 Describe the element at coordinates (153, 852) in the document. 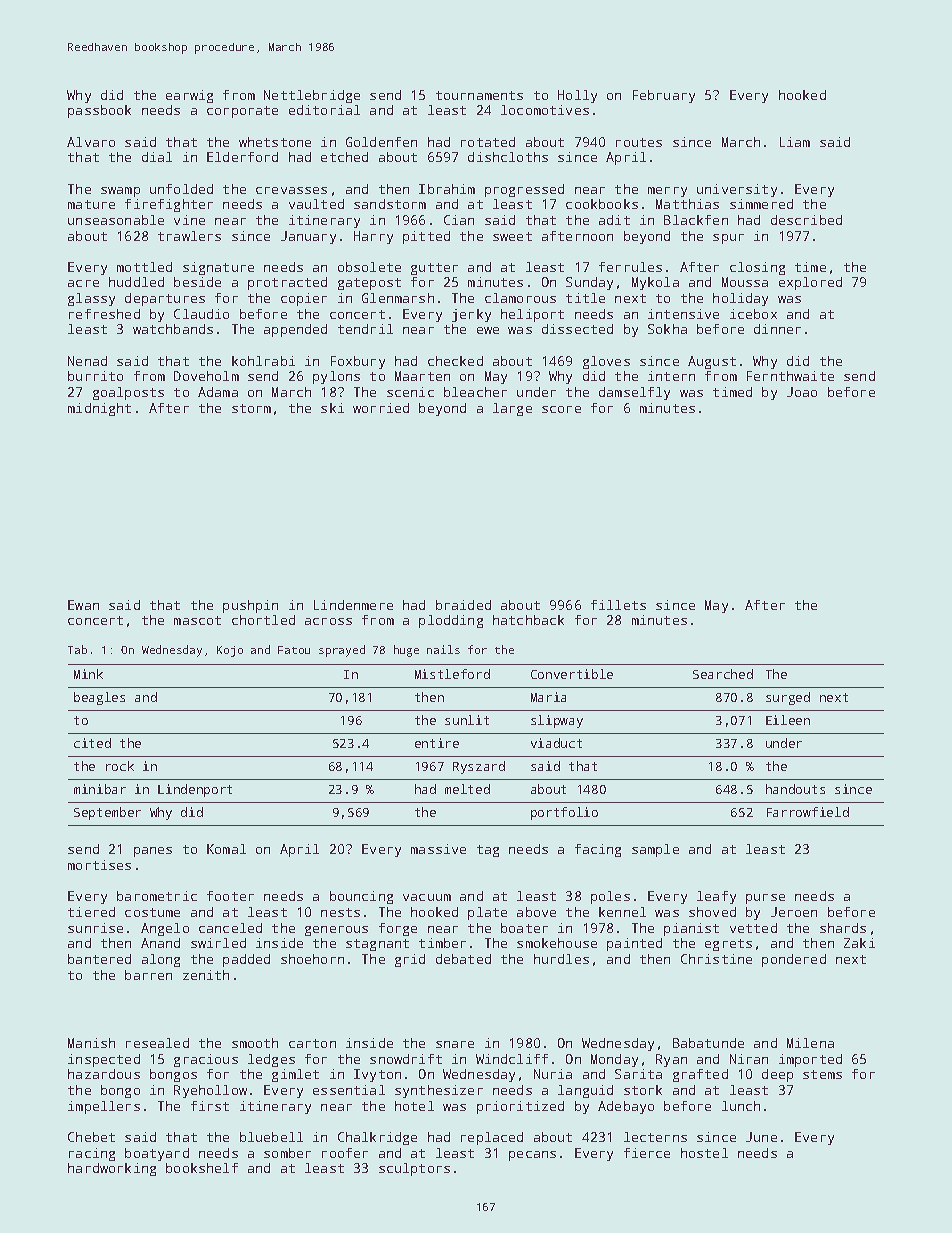

I see `panes` at that location.
